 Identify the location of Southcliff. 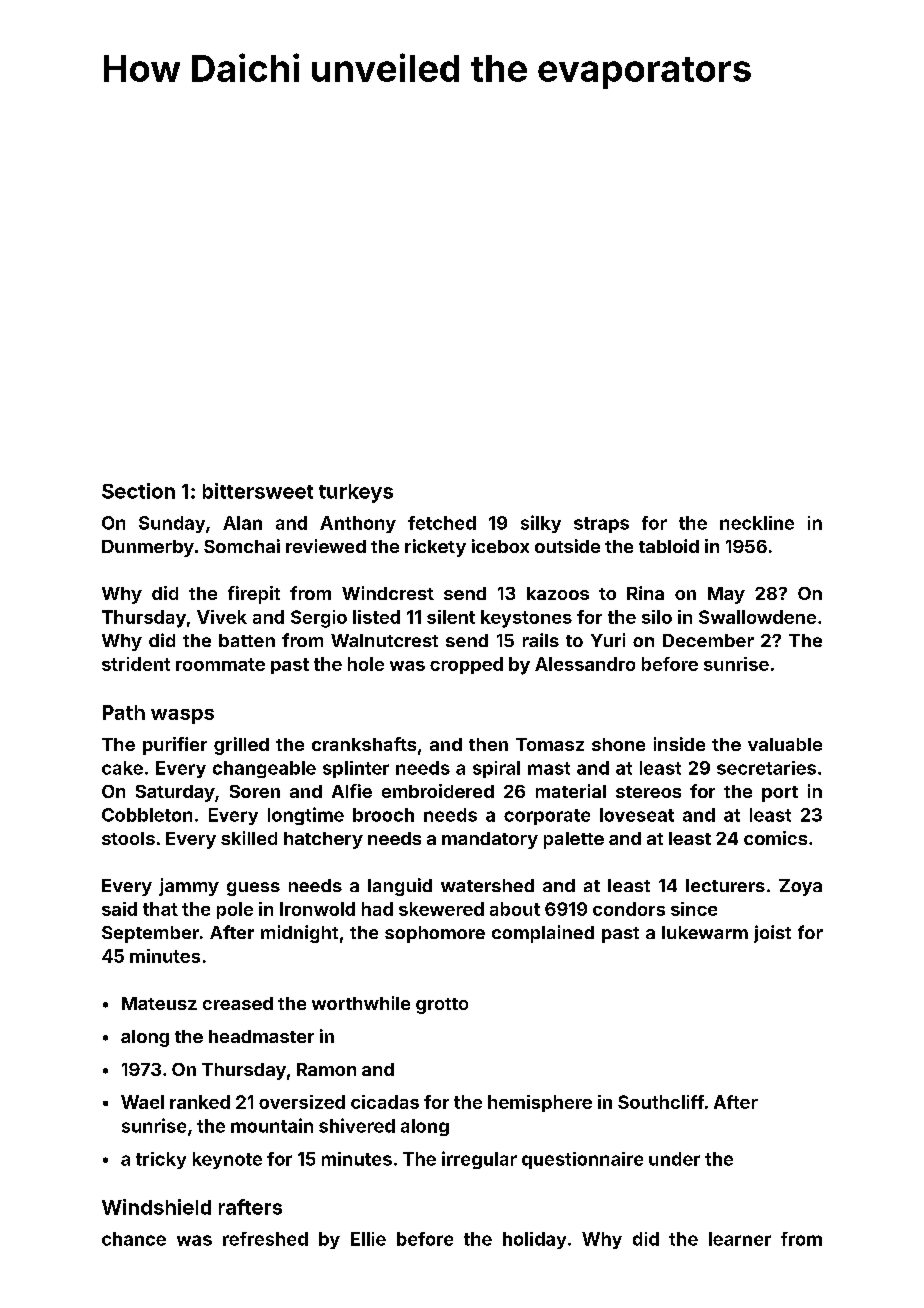
(661, 1102).
